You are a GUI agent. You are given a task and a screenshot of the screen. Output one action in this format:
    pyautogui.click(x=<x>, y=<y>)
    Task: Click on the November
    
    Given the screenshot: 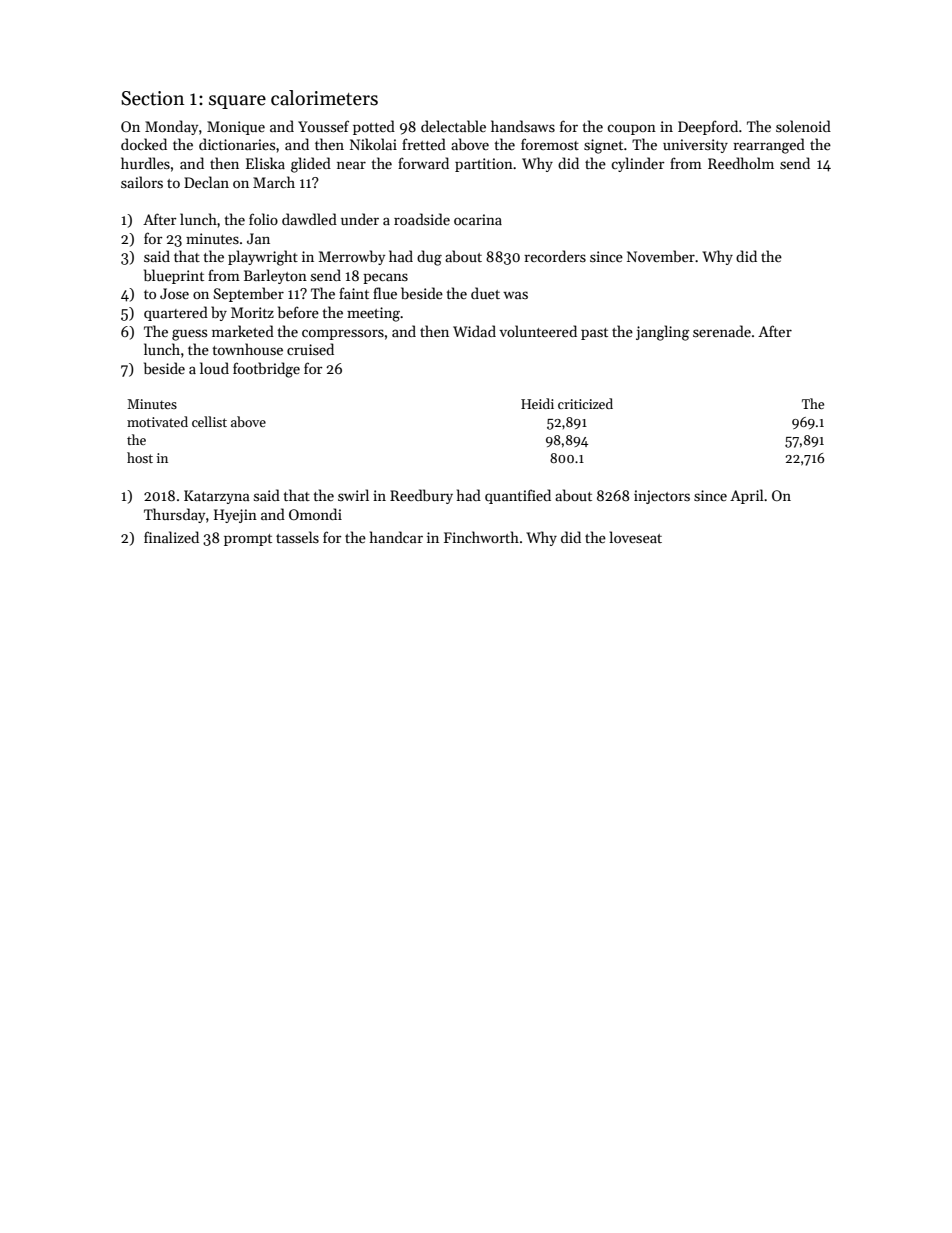 What is the action you would take?
    pyautogui.click(x=661, y=256)
